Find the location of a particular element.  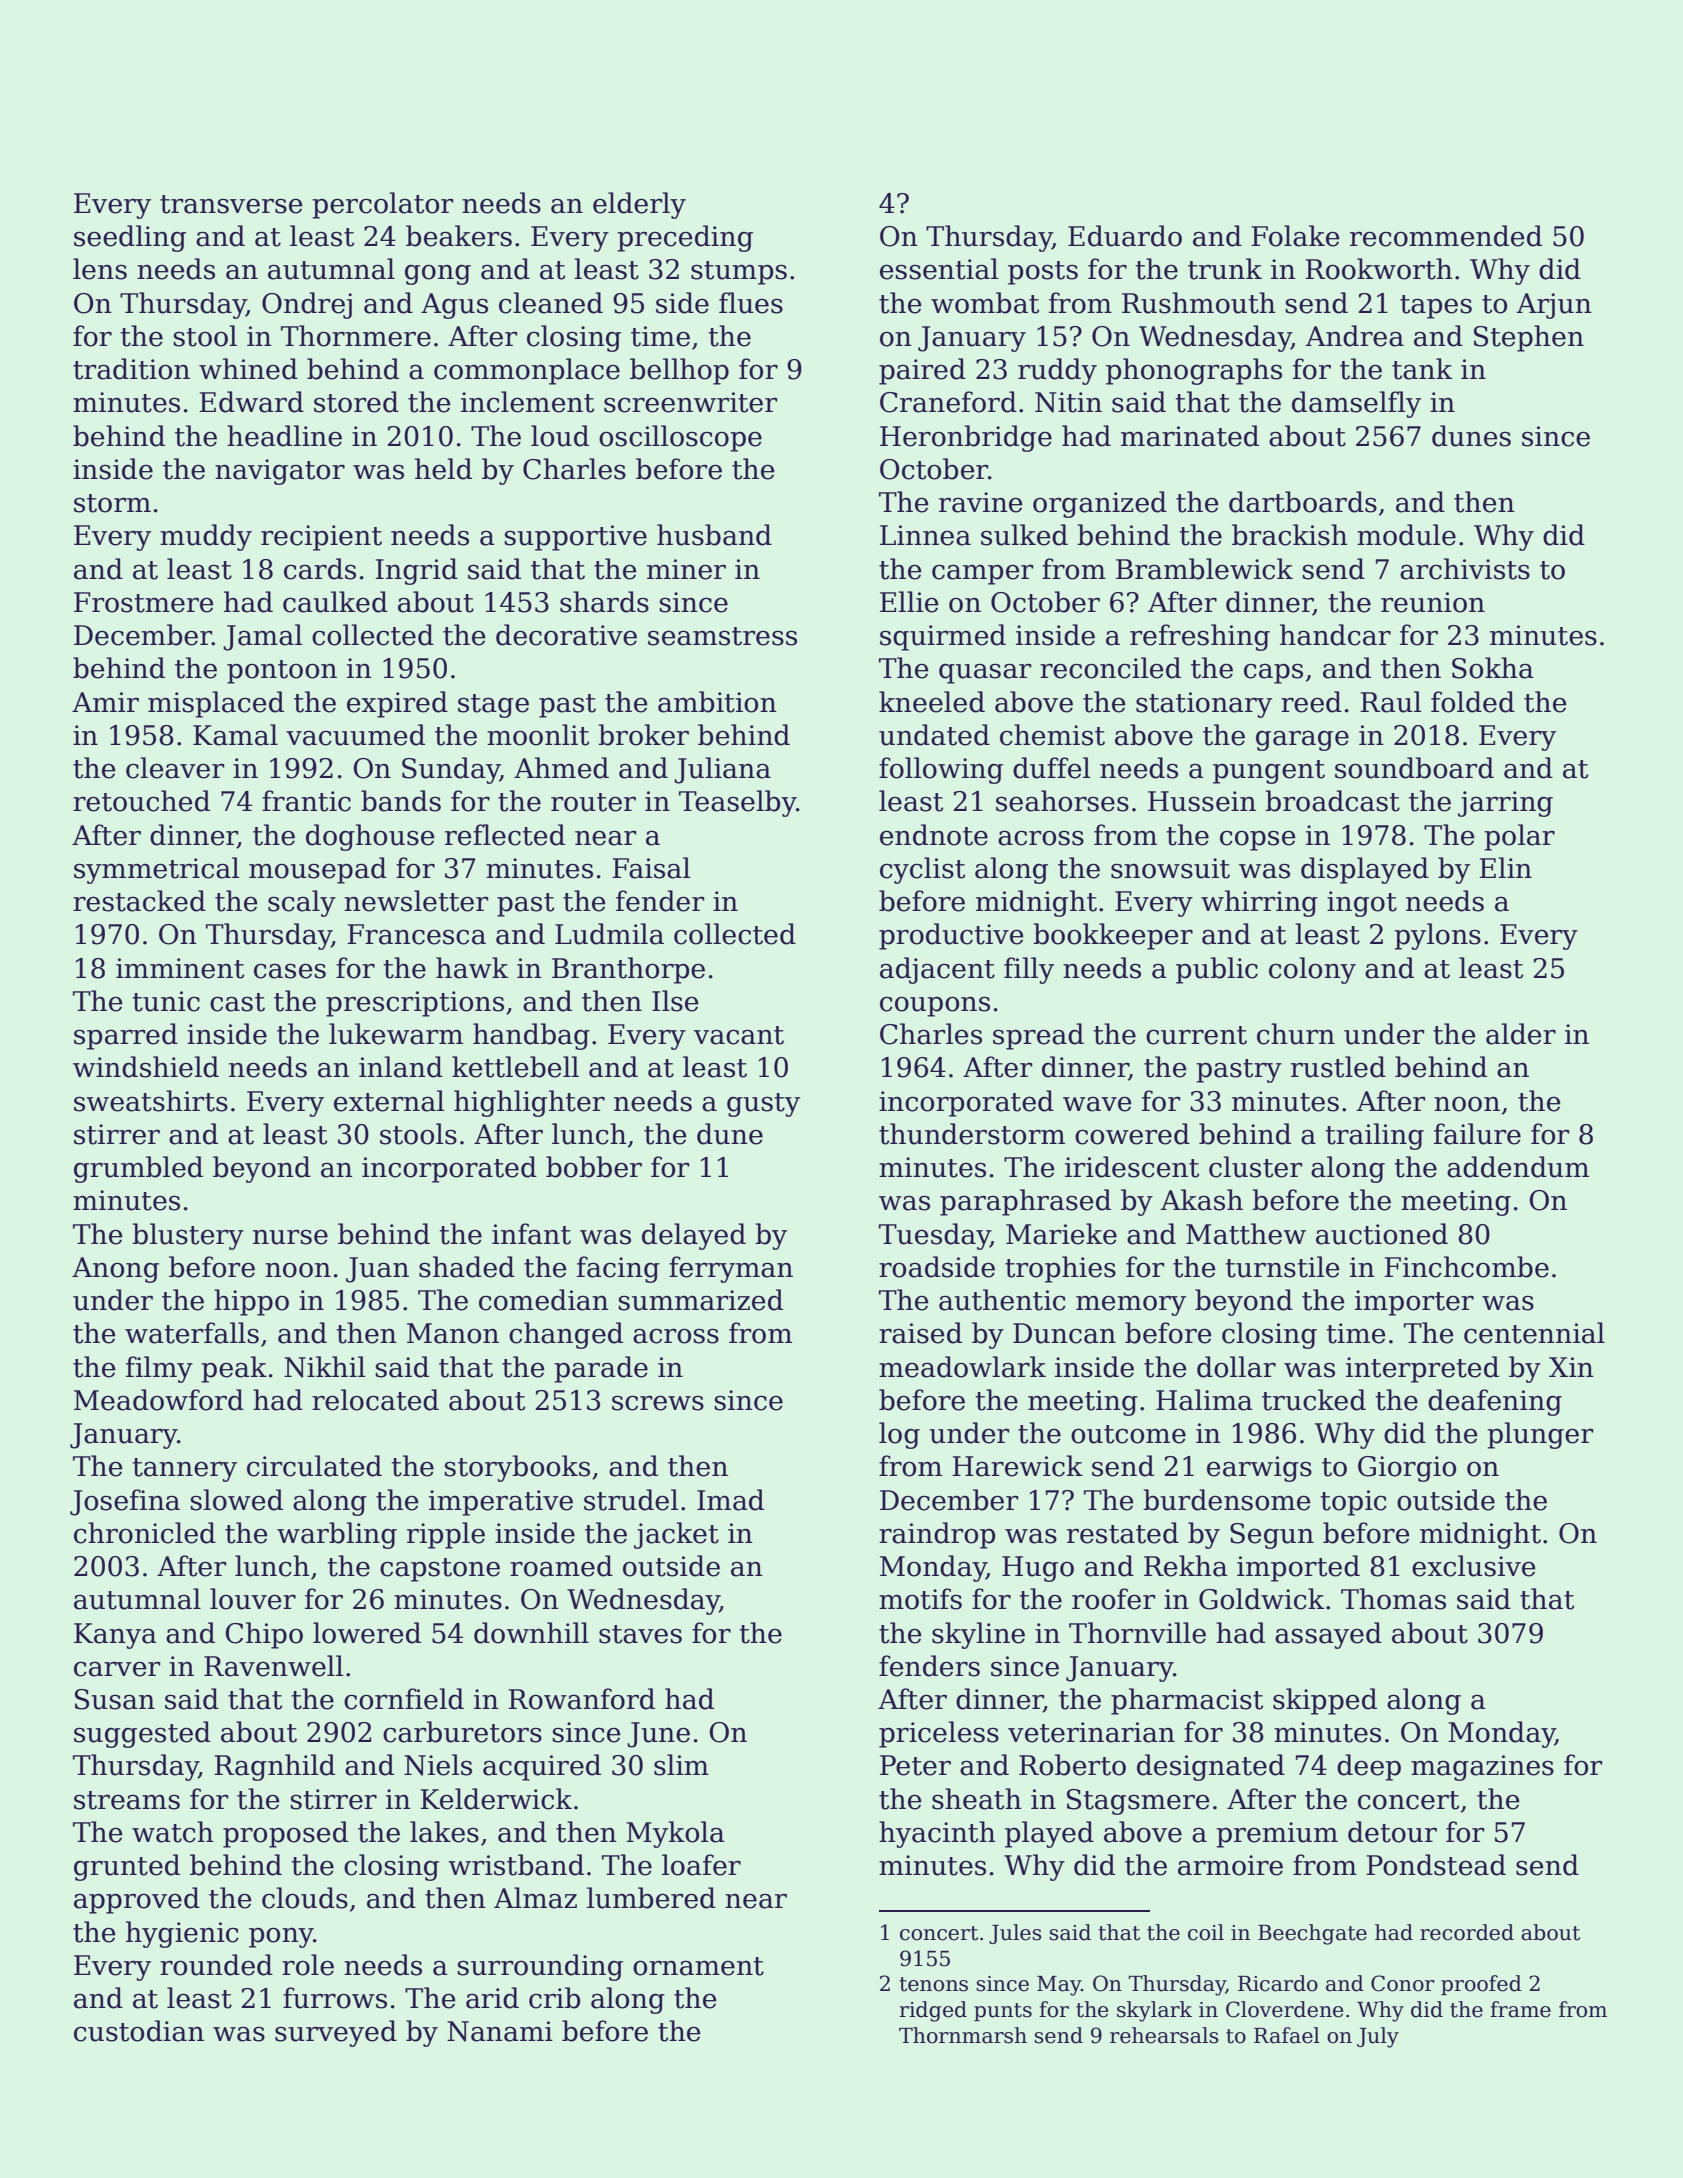

percolator is located at coordinates (382, 205).
